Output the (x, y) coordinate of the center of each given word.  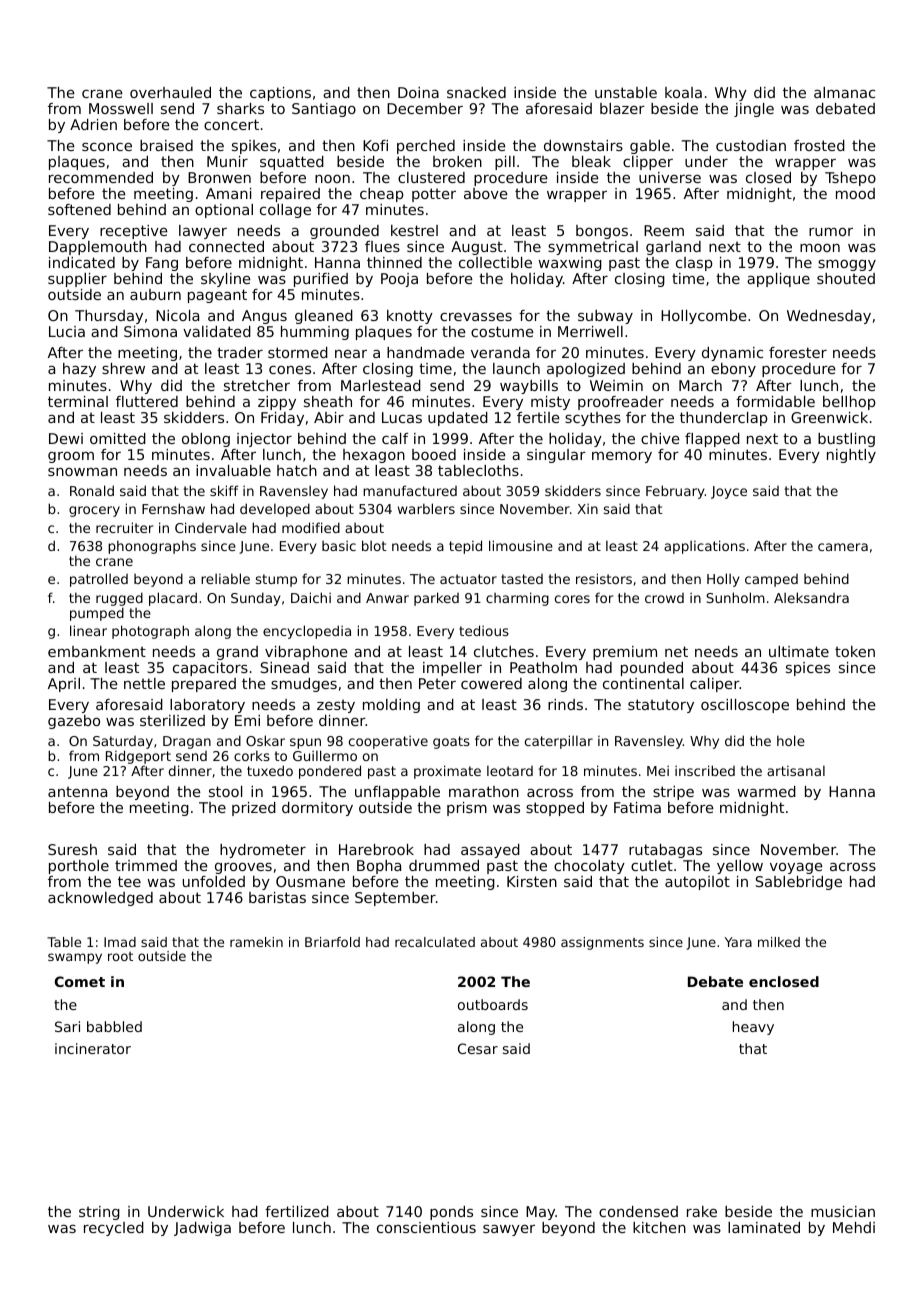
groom (71, 457)
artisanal (796, 771)
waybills (529, 387)
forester (798, 352)
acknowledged (100, 899)
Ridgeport (138, 757)
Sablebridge (799, 883)
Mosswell (121, 108)
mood (855, 193)
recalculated (435, 942)
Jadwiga (202, 1229)
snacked (476, 92)
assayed (490, 851)
